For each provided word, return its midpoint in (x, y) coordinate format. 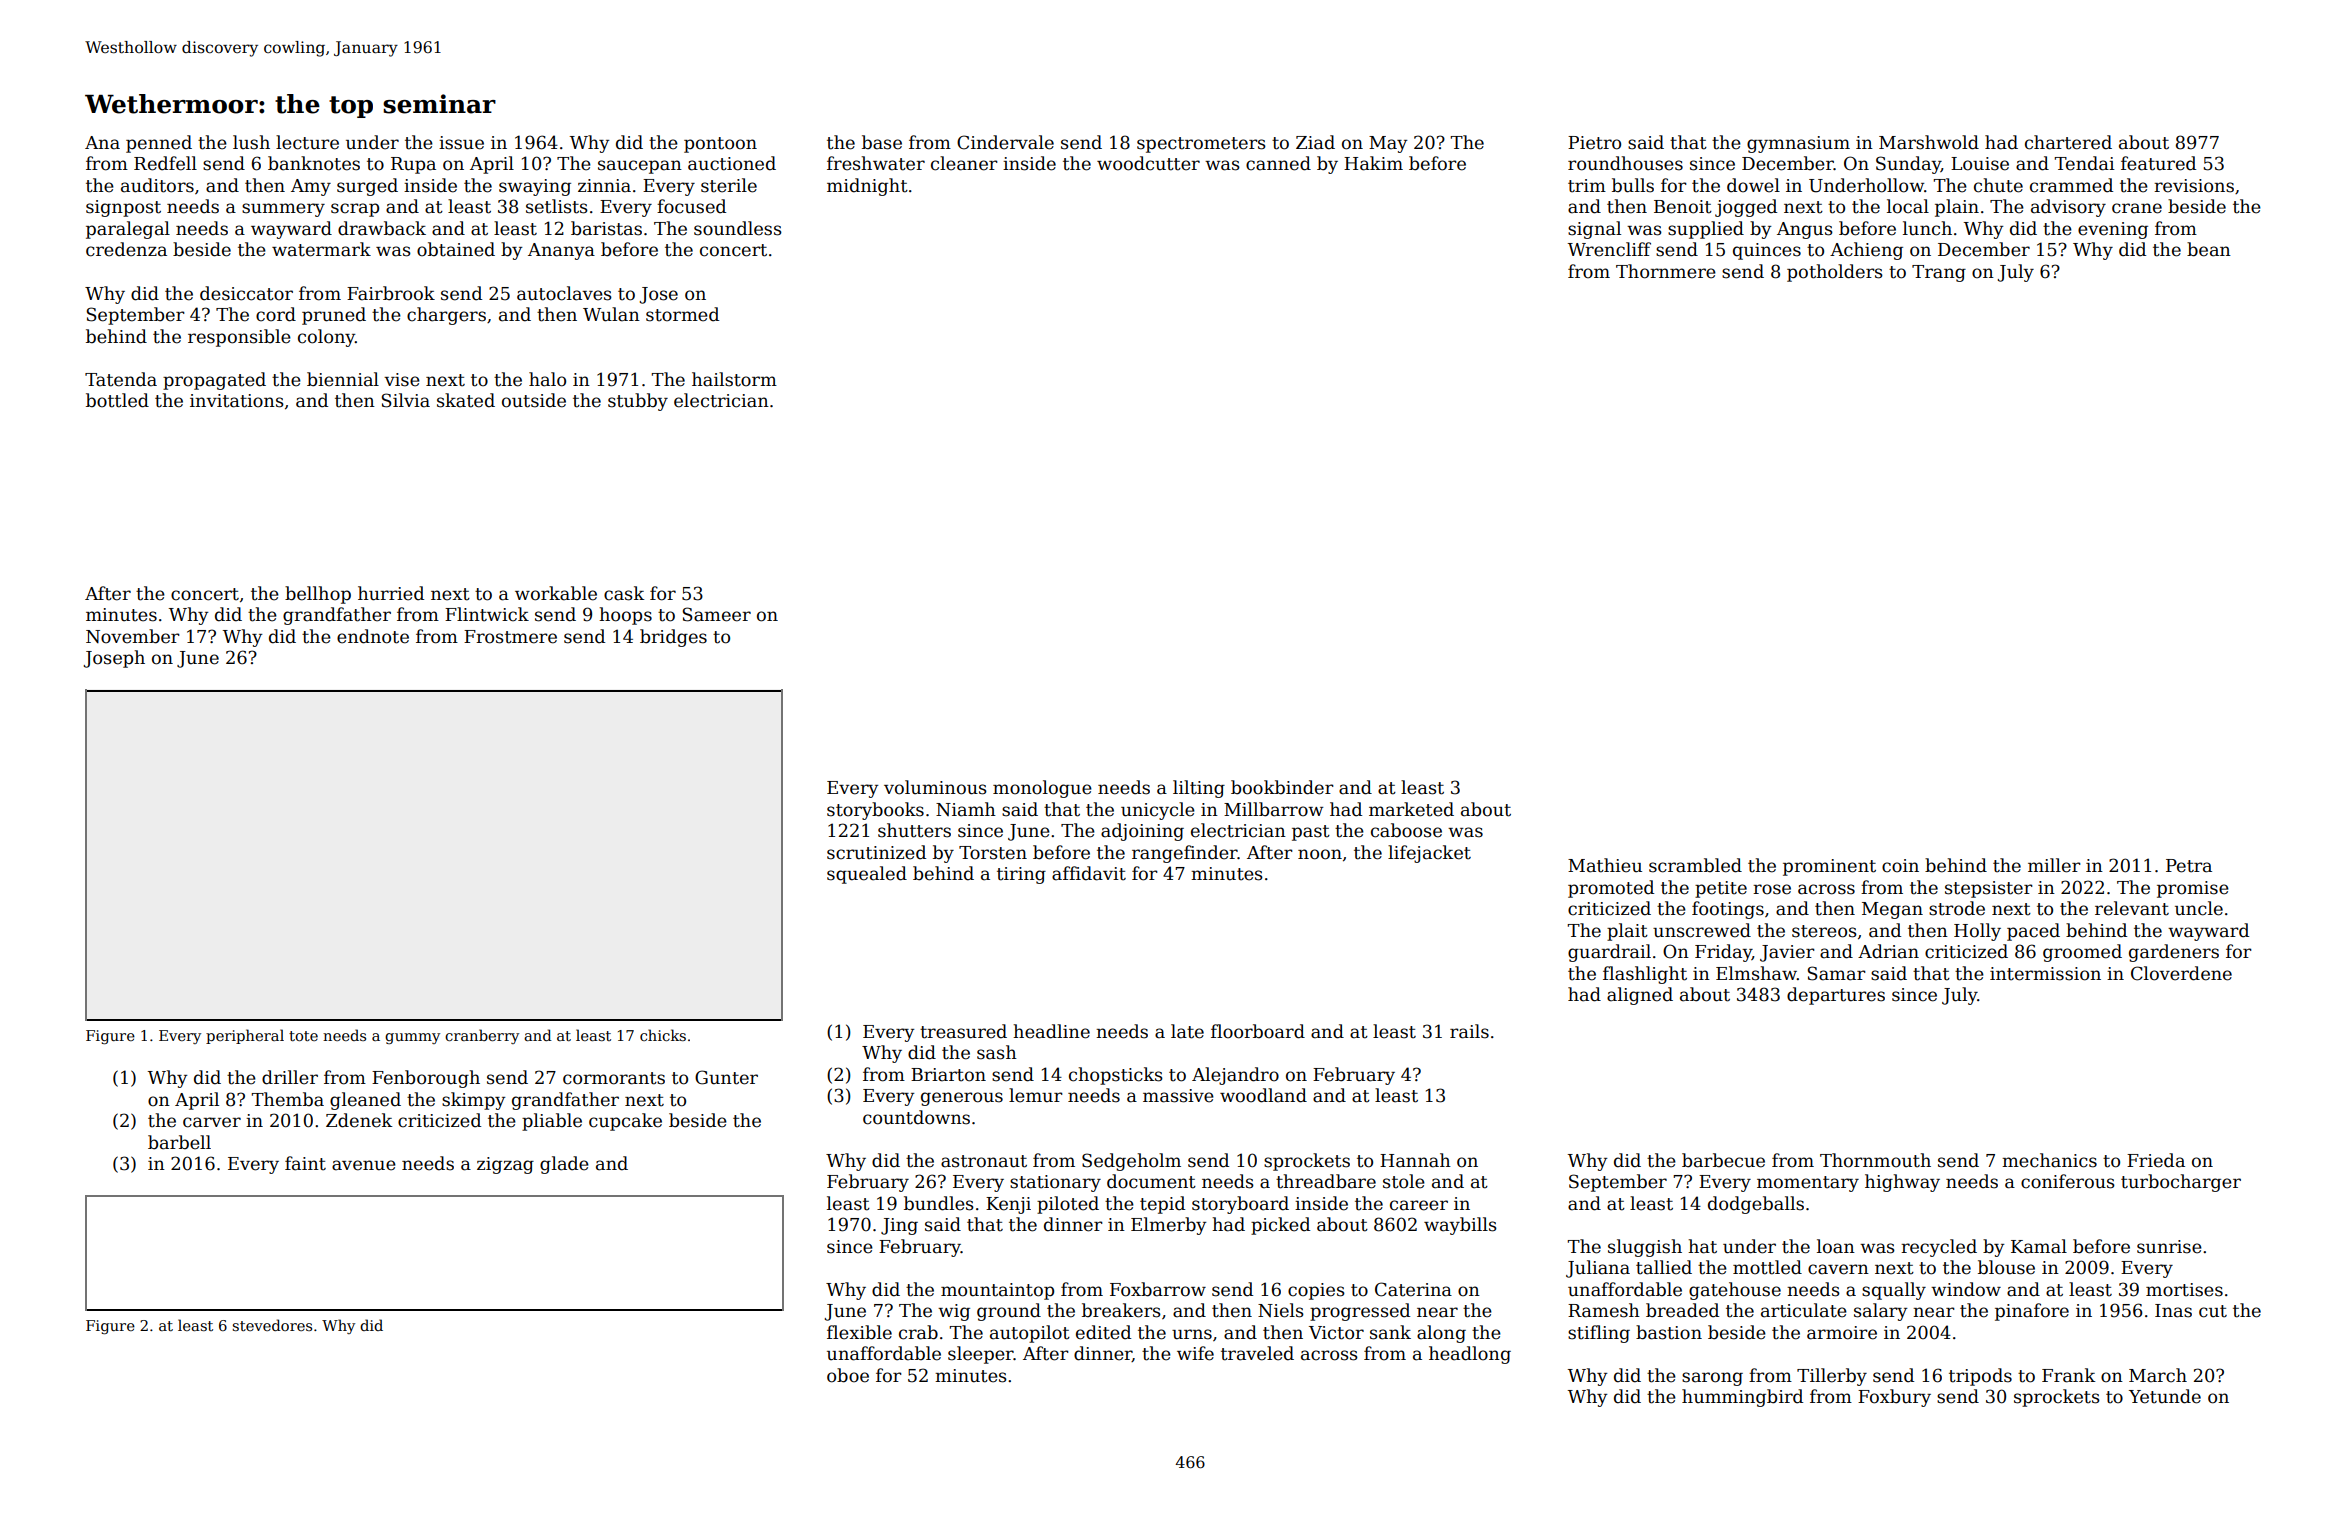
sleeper (981, 1355)
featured (2158, 163)
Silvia (406, 400)
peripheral (245, 1036)
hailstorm (734, 379)
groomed (2082, 953)
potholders (1835, 273)
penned (159, 144)
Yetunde (2165, 1396)
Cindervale (1005, 142)
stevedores (272, 1325)
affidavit (1089, 873)
